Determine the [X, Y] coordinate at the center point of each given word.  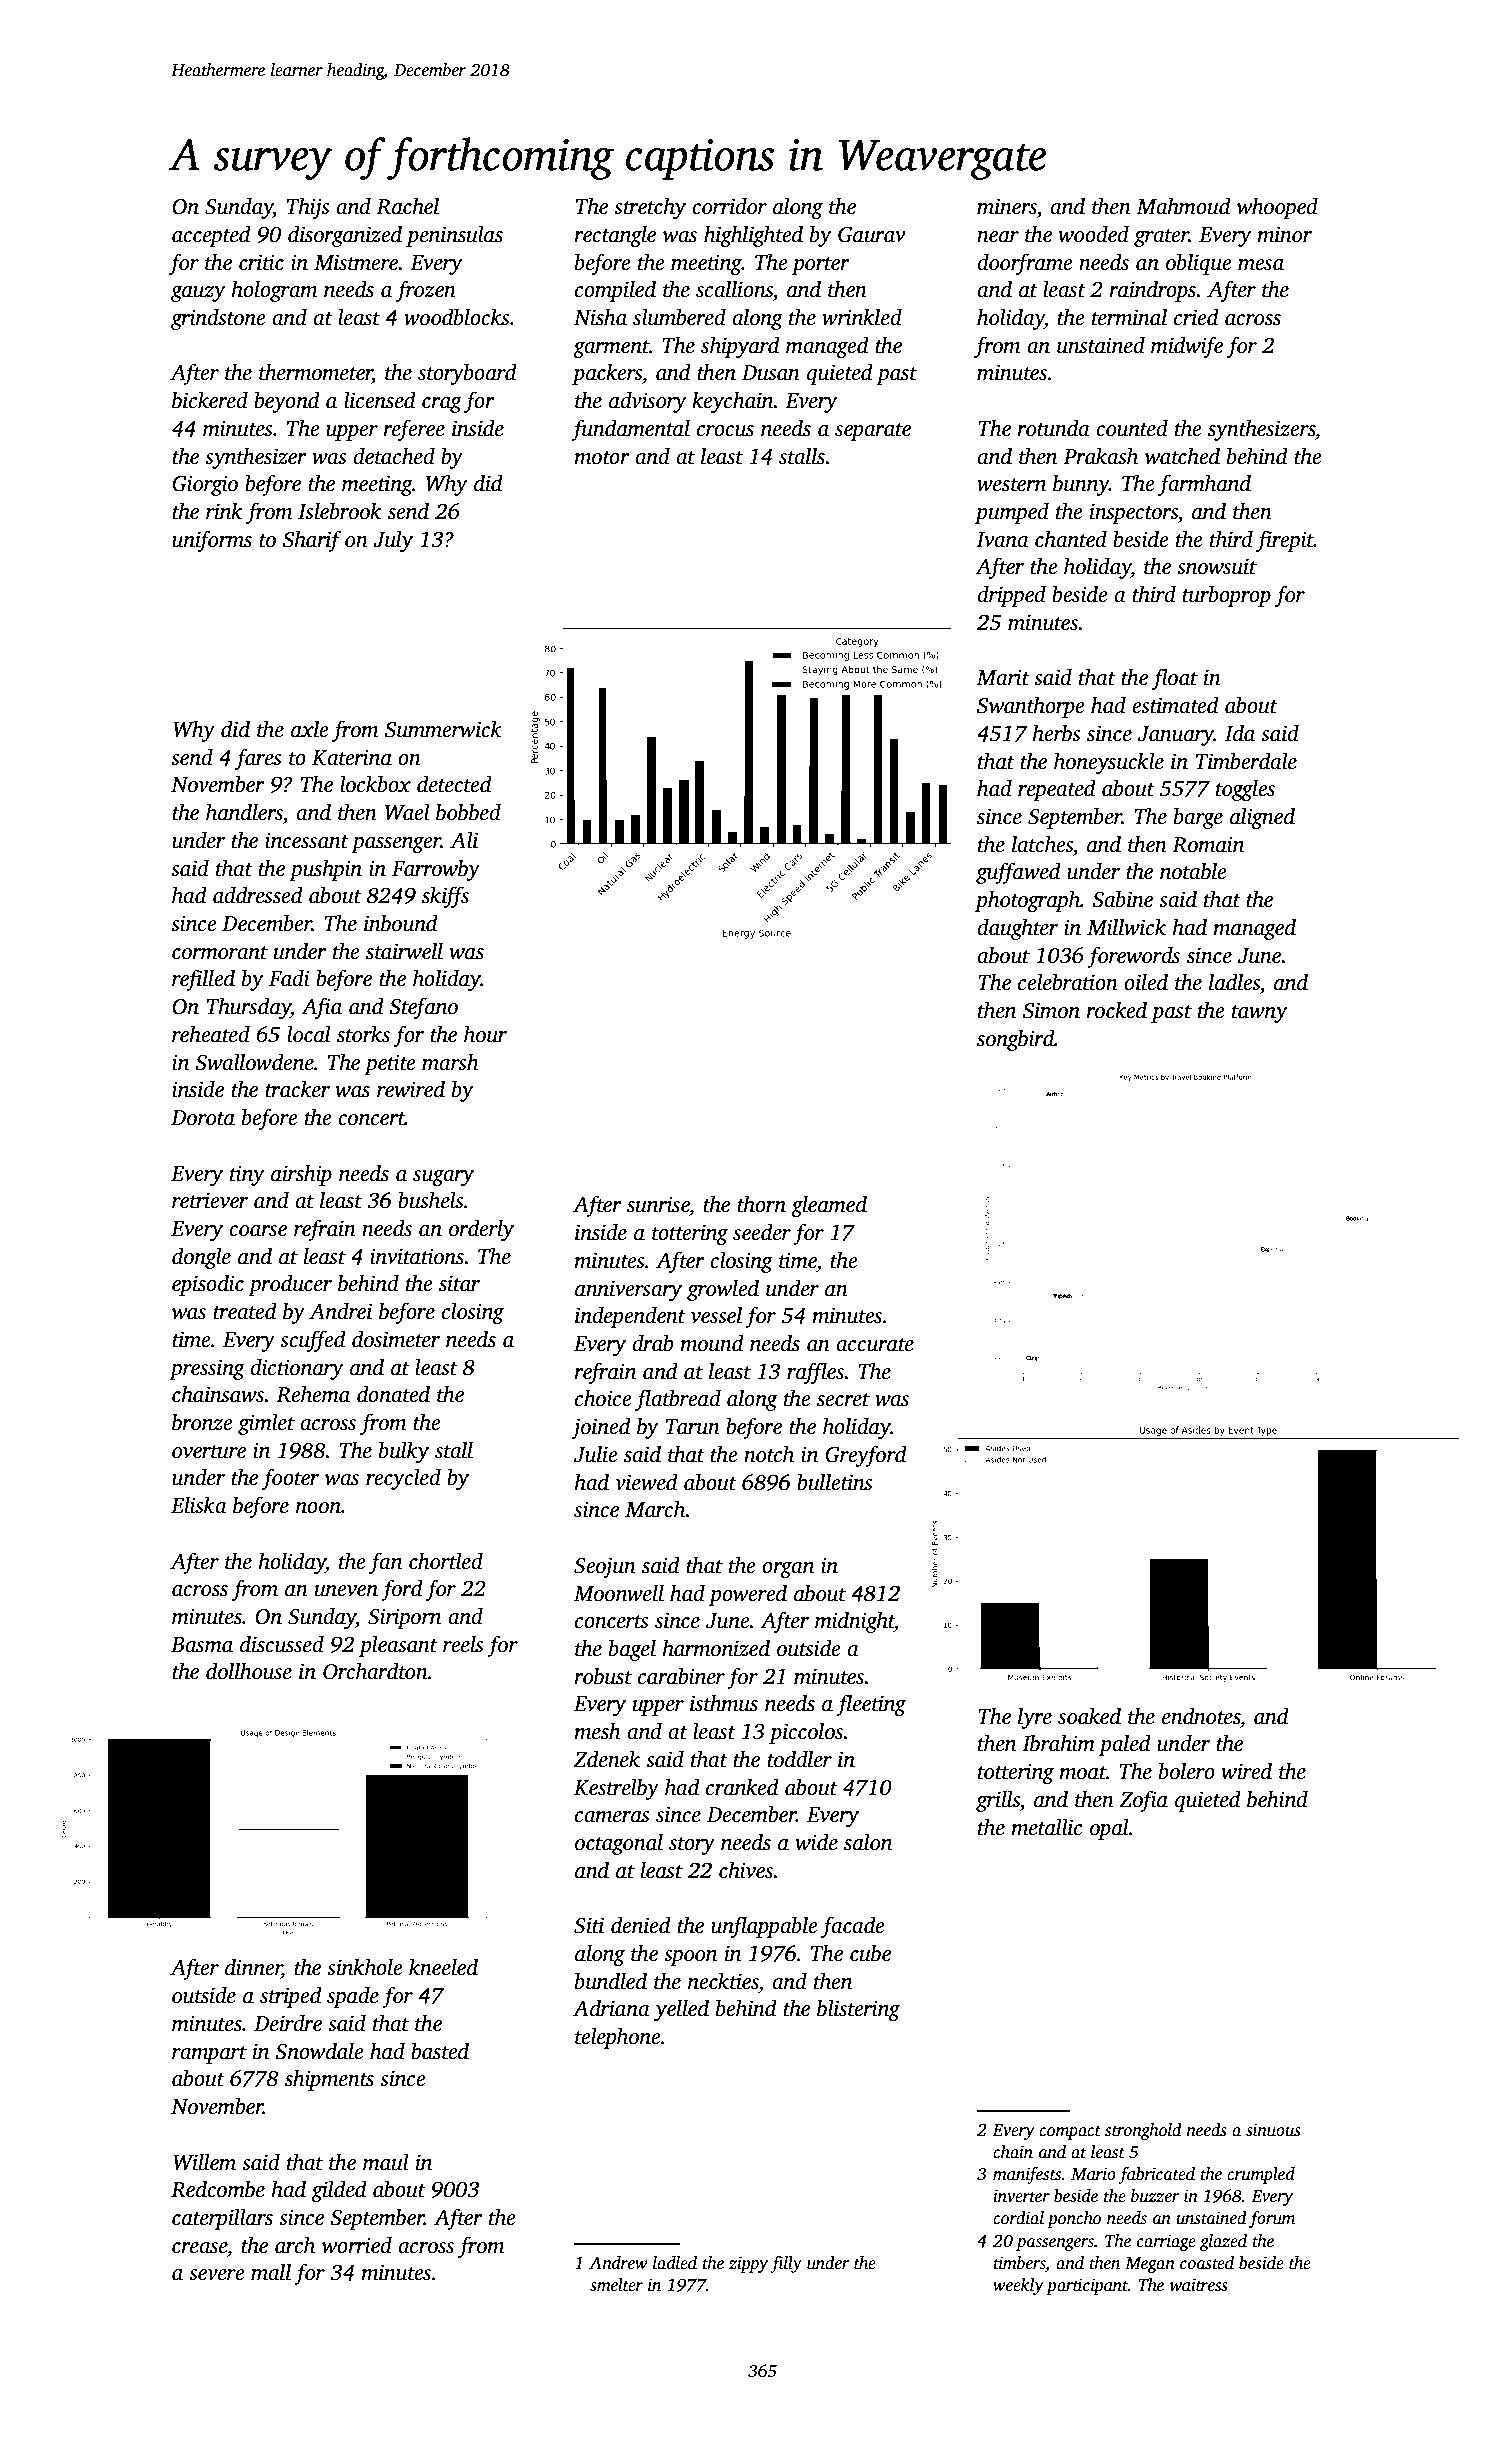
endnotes [1201, 1716]
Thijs [308, 208]
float [1175, 679]
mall [271, 2272]
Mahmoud [1183, 206]
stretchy [650, 208]
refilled [203, 980]
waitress [1199, 2285]
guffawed [1018, 873]
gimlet [266, 1424]
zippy [748, 2264]
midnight [854, 1622]
